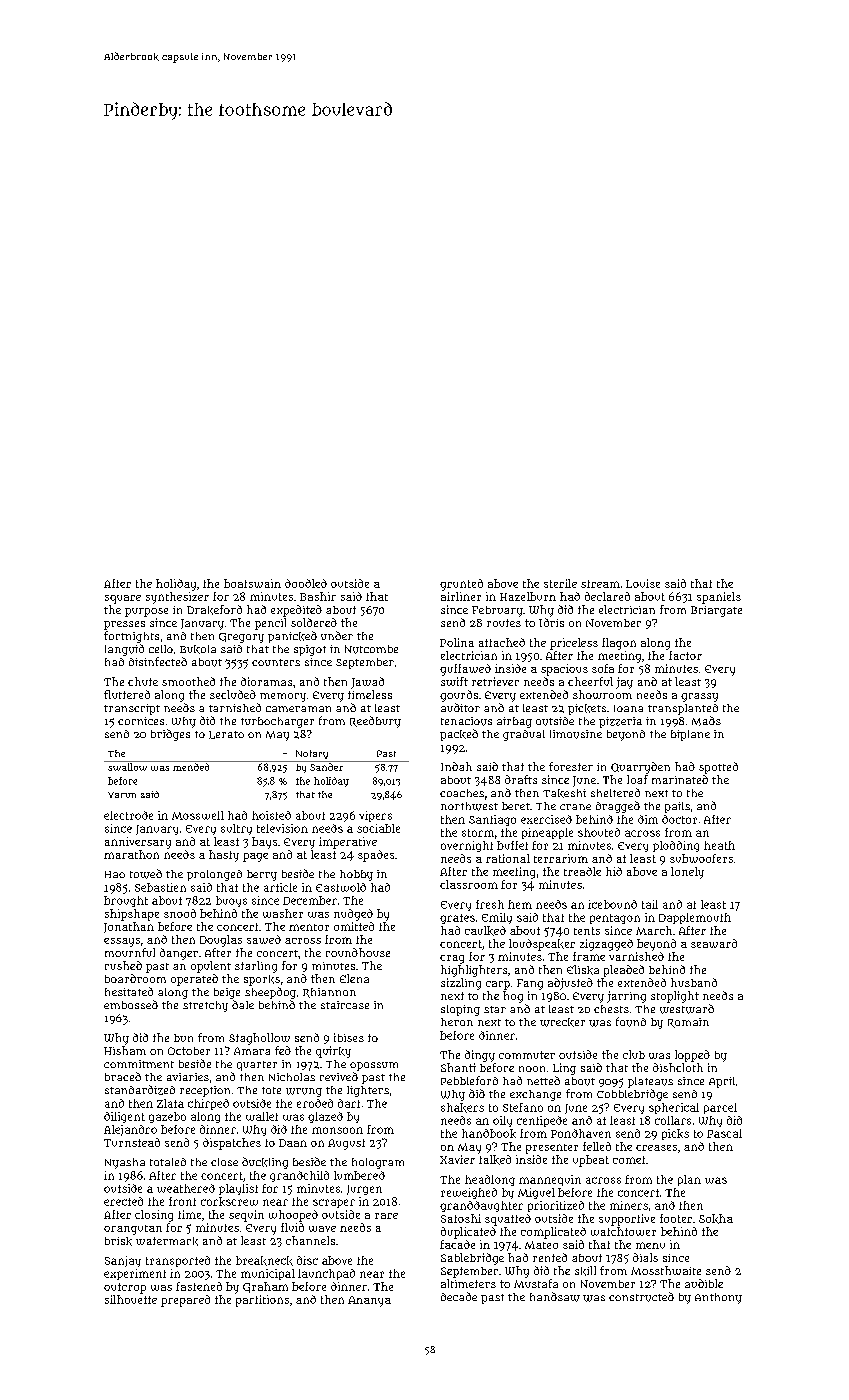 The image size is (849, 1400). I want to click on square, so click(123, 599).
